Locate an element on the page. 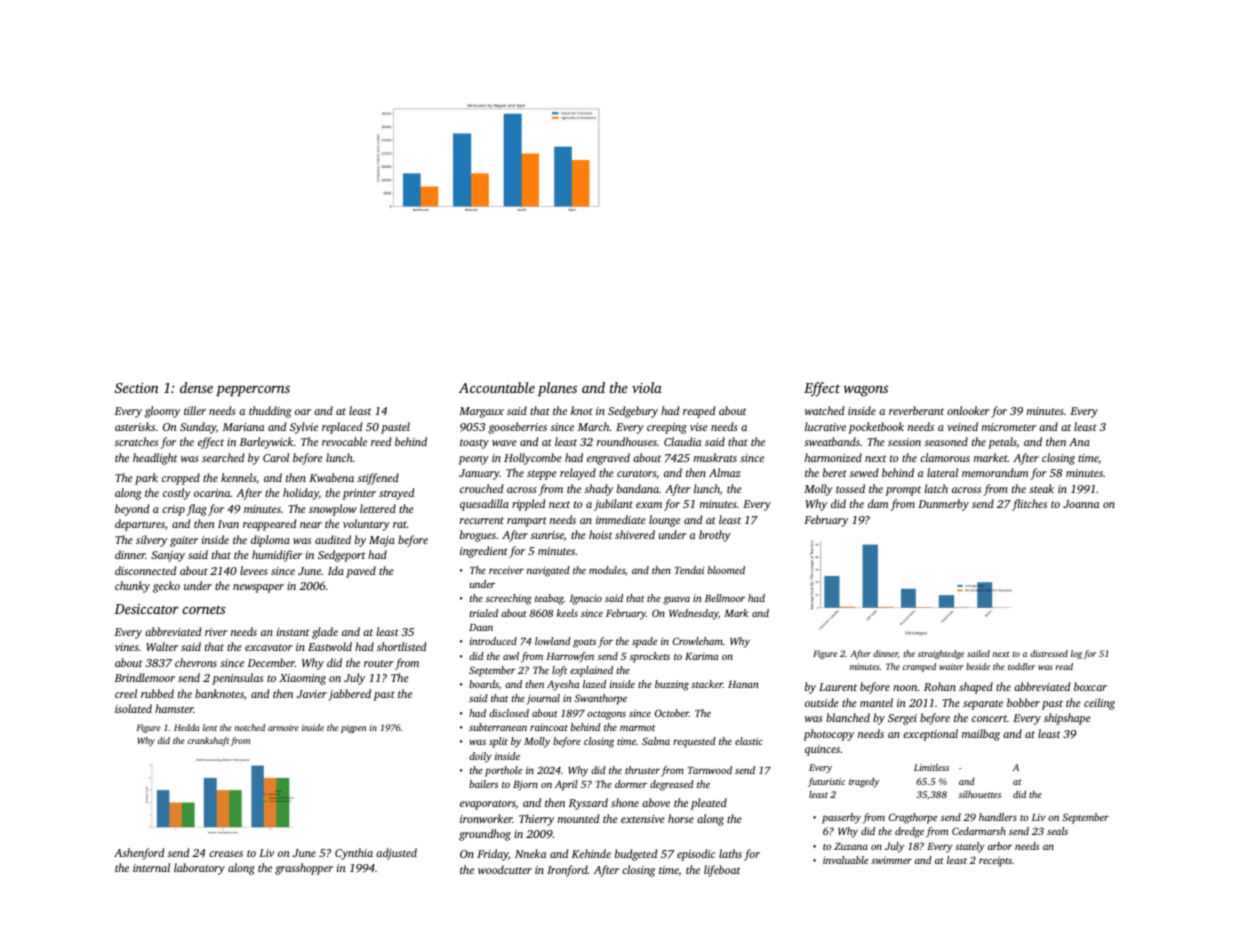  noon is located at coordinates (905, 688).
